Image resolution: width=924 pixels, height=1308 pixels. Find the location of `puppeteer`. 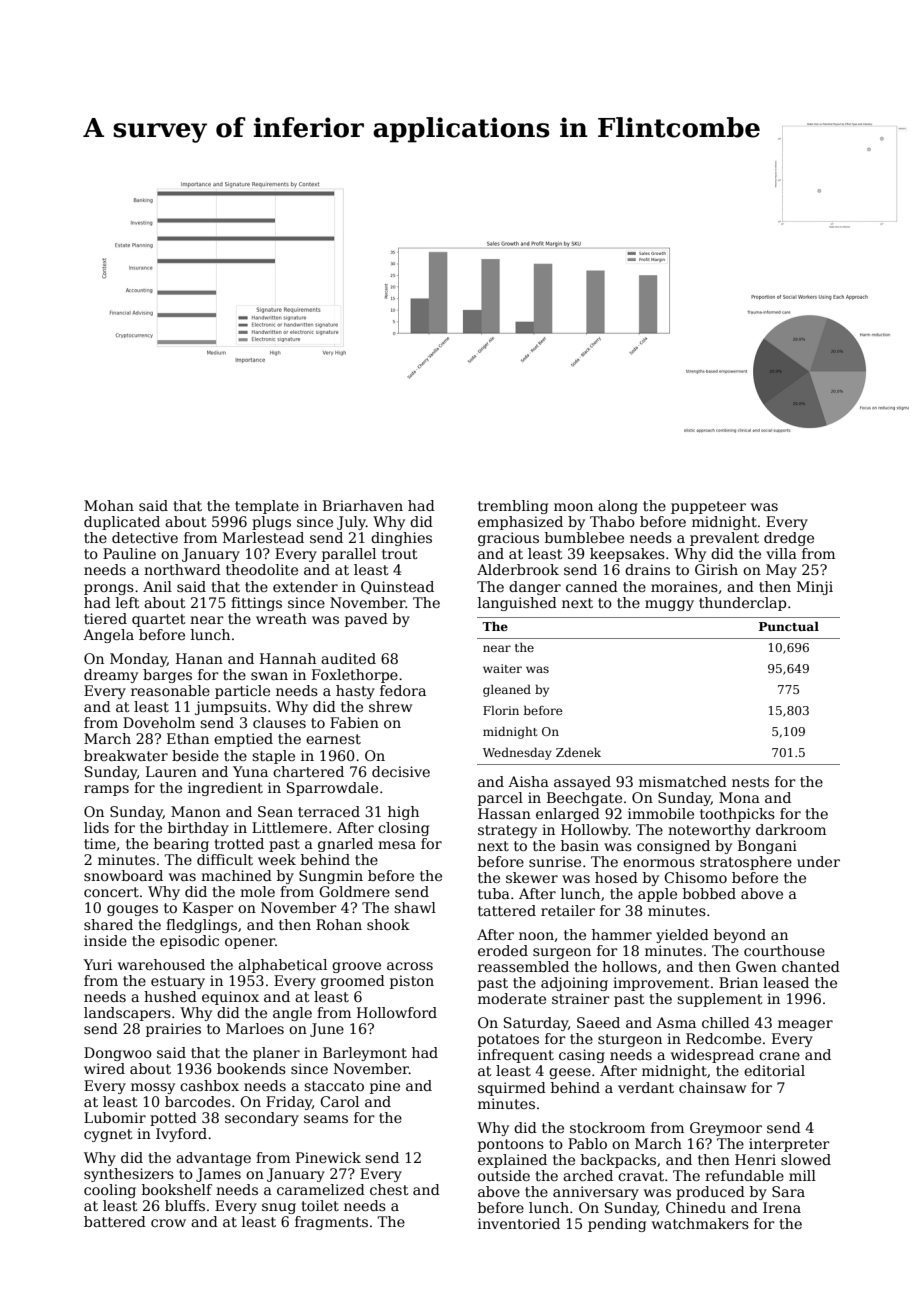

puppeteer is located at coordinates (708, 507).
